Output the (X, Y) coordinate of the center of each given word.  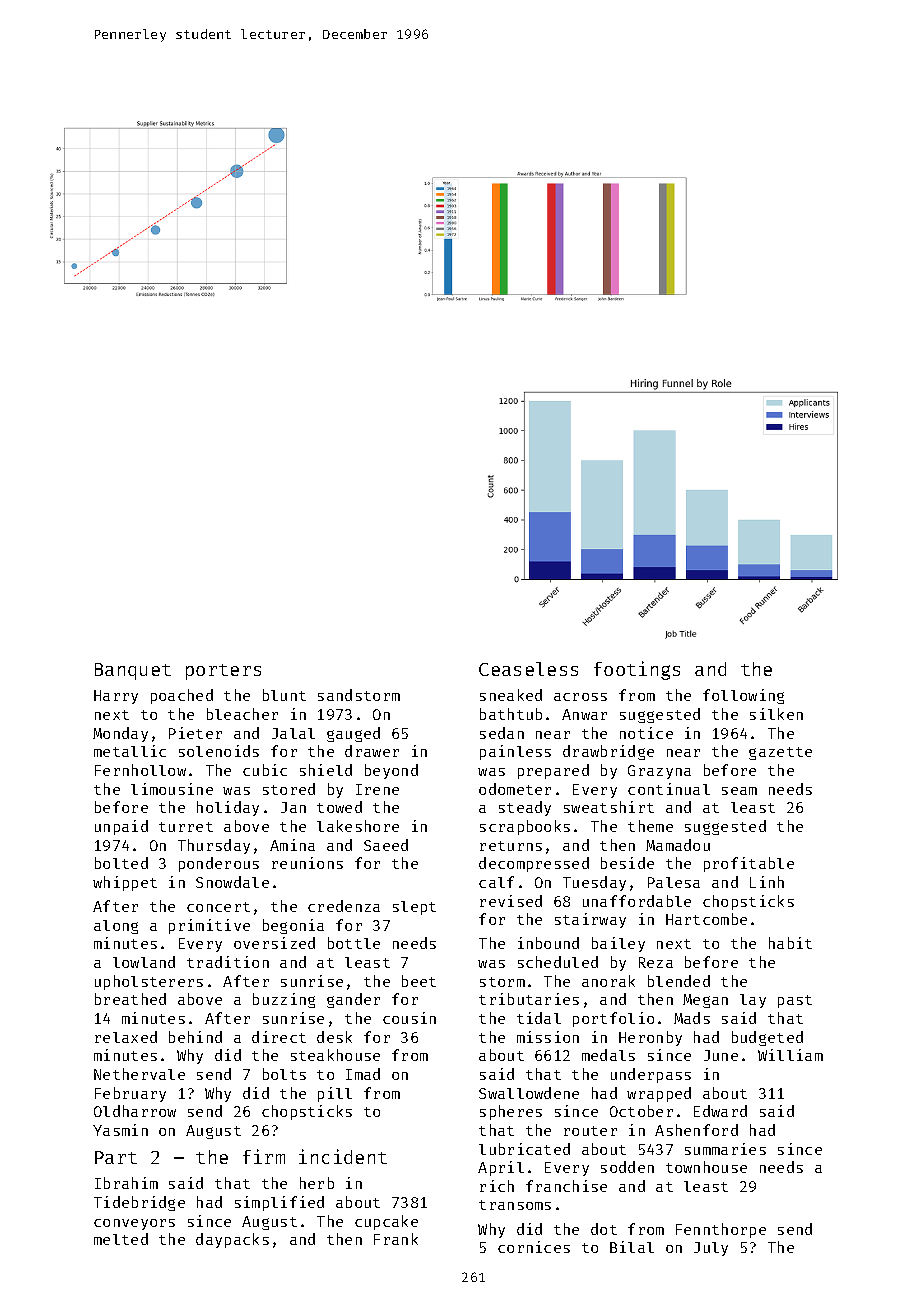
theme (650, 826)
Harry (116, 697)
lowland (144, 962)
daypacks (232, 1240)
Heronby (650, 1038)
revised (511, 901)
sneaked (511, 695)
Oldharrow (135, 1111)
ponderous (219, 864)
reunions (307, 863)
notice (646, 733)
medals (608, 1055)
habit (790, 943)
